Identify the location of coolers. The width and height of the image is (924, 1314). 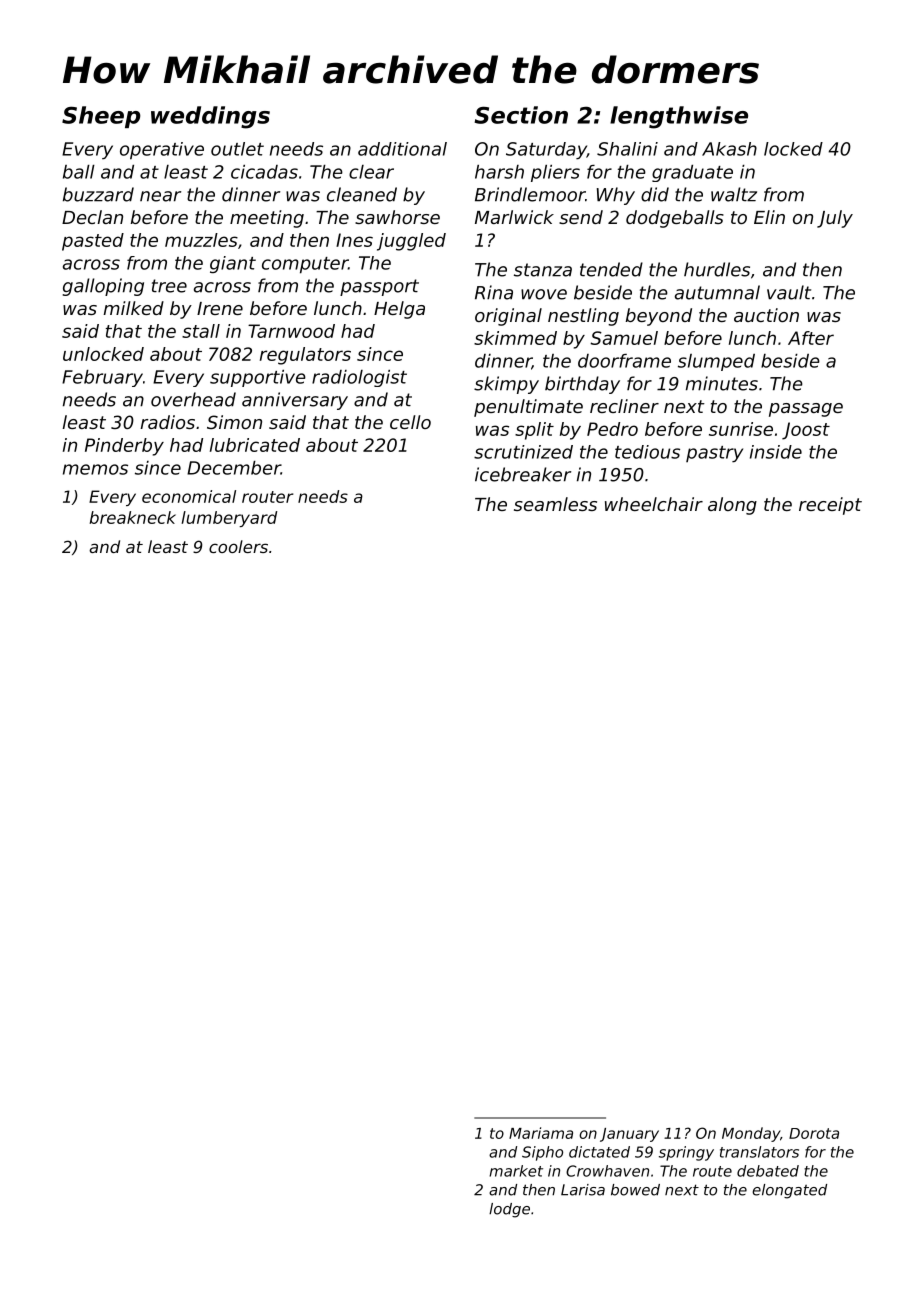
(238, 546).
